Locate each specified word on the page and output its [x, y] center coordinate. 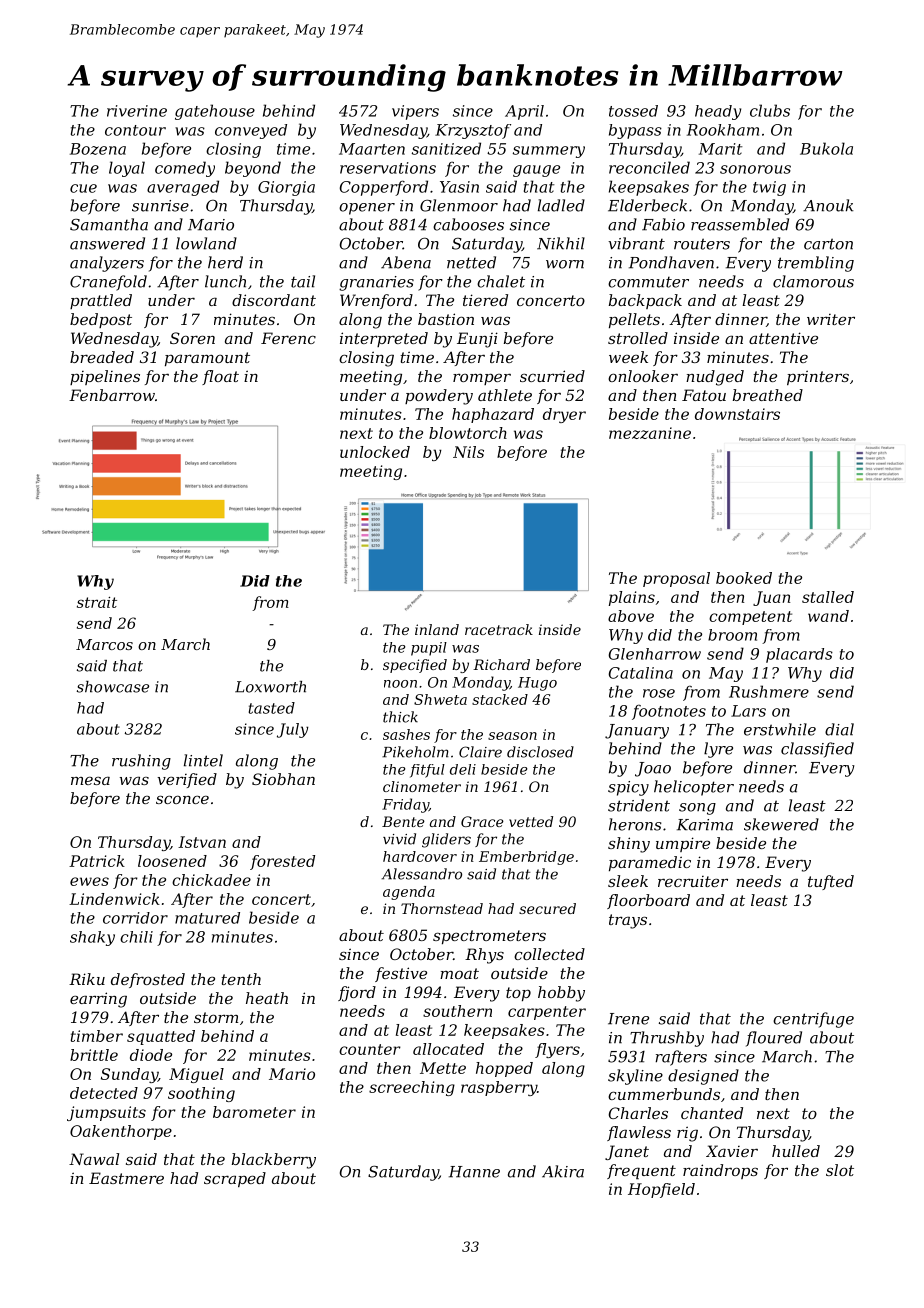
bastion [446, 319]
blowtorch [468, 433]
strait [97, 602]
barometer [254, 1112]
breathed [768, 395]
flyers [557, 1050]
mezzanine [650, 433]
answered [107, 243]
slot [840, 1170]
